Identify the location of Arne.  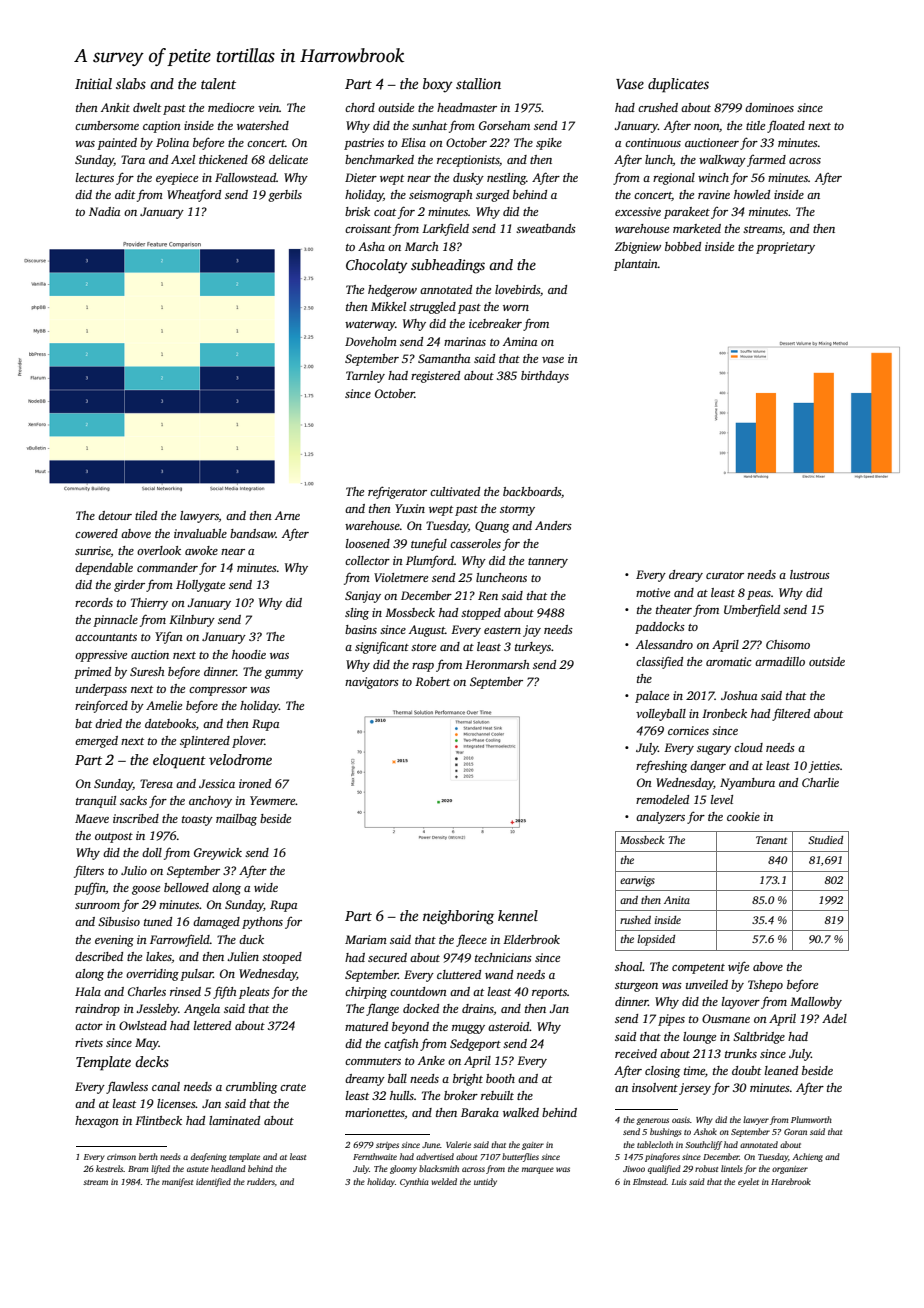
(287, 515).
